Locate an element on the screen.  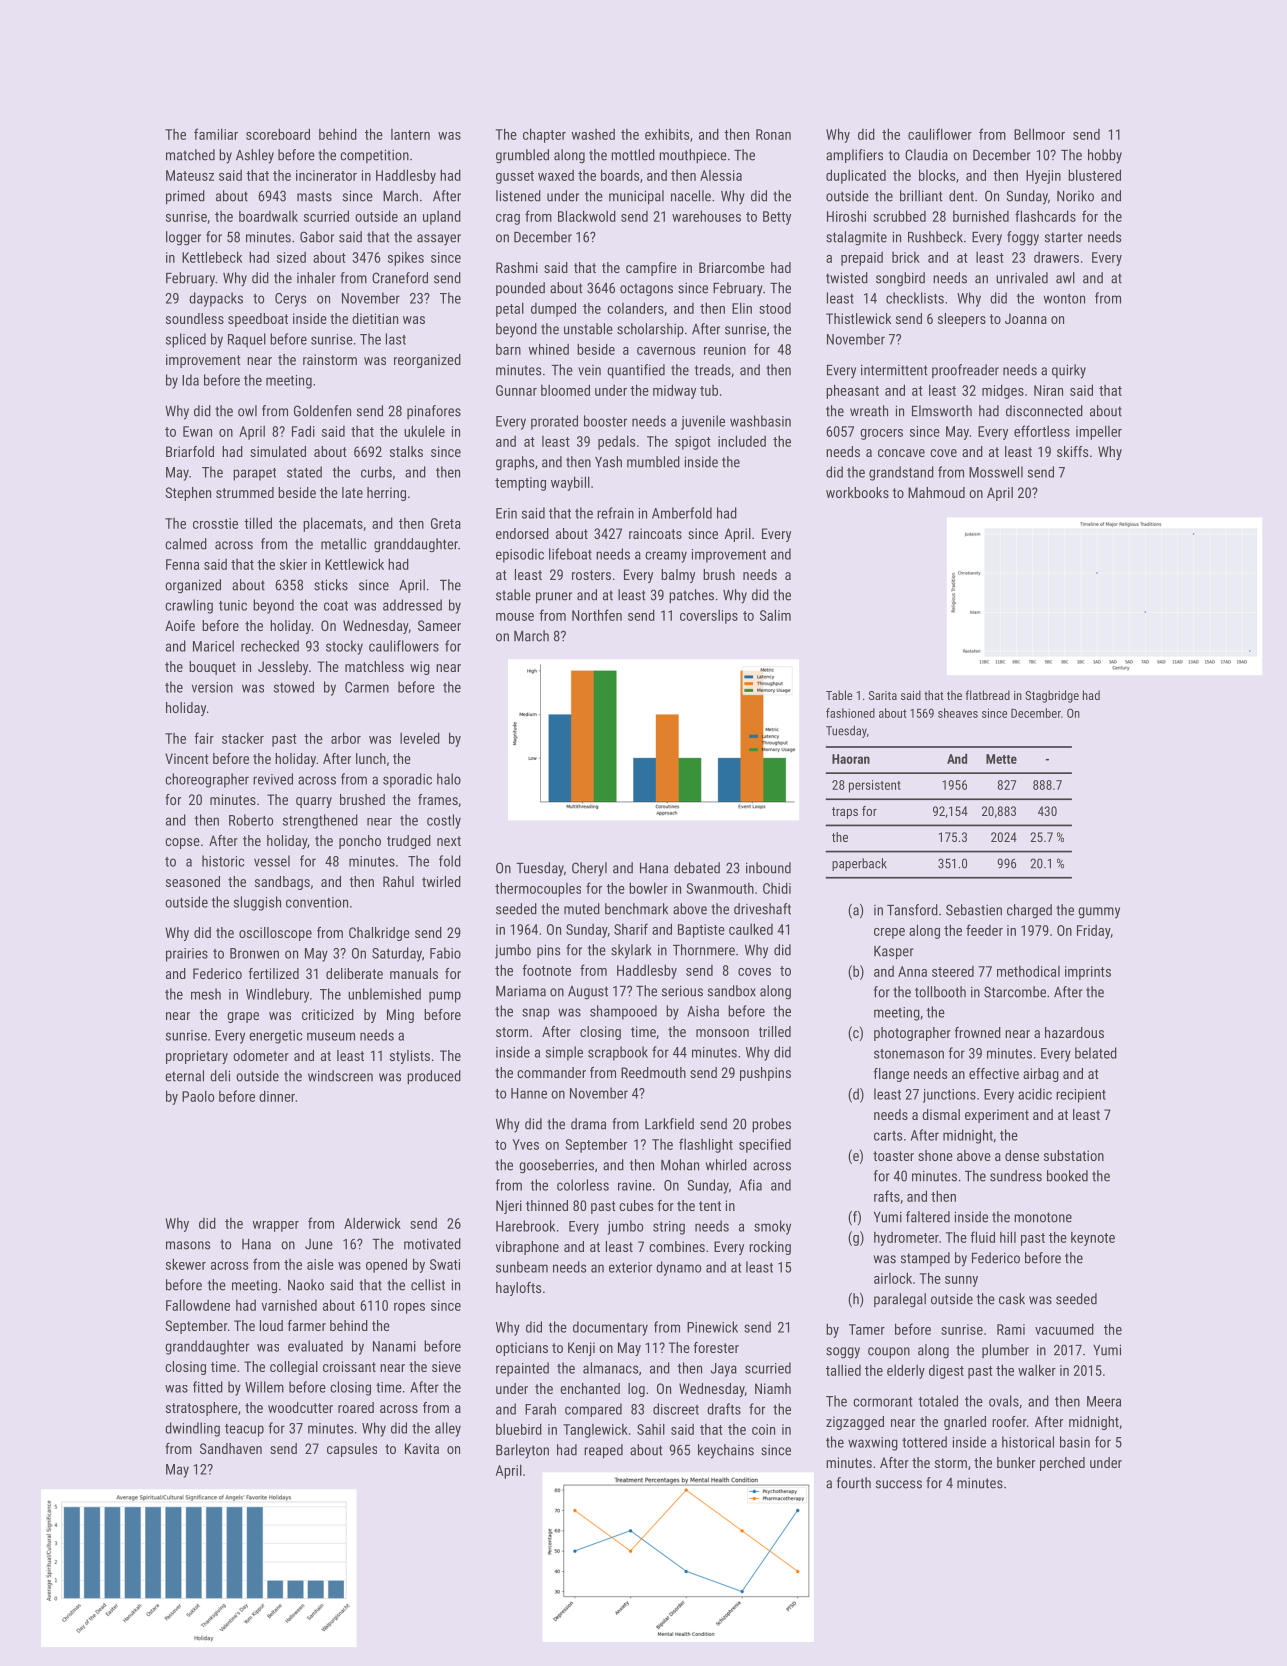
familiar is located at coordinates (216, 134).
